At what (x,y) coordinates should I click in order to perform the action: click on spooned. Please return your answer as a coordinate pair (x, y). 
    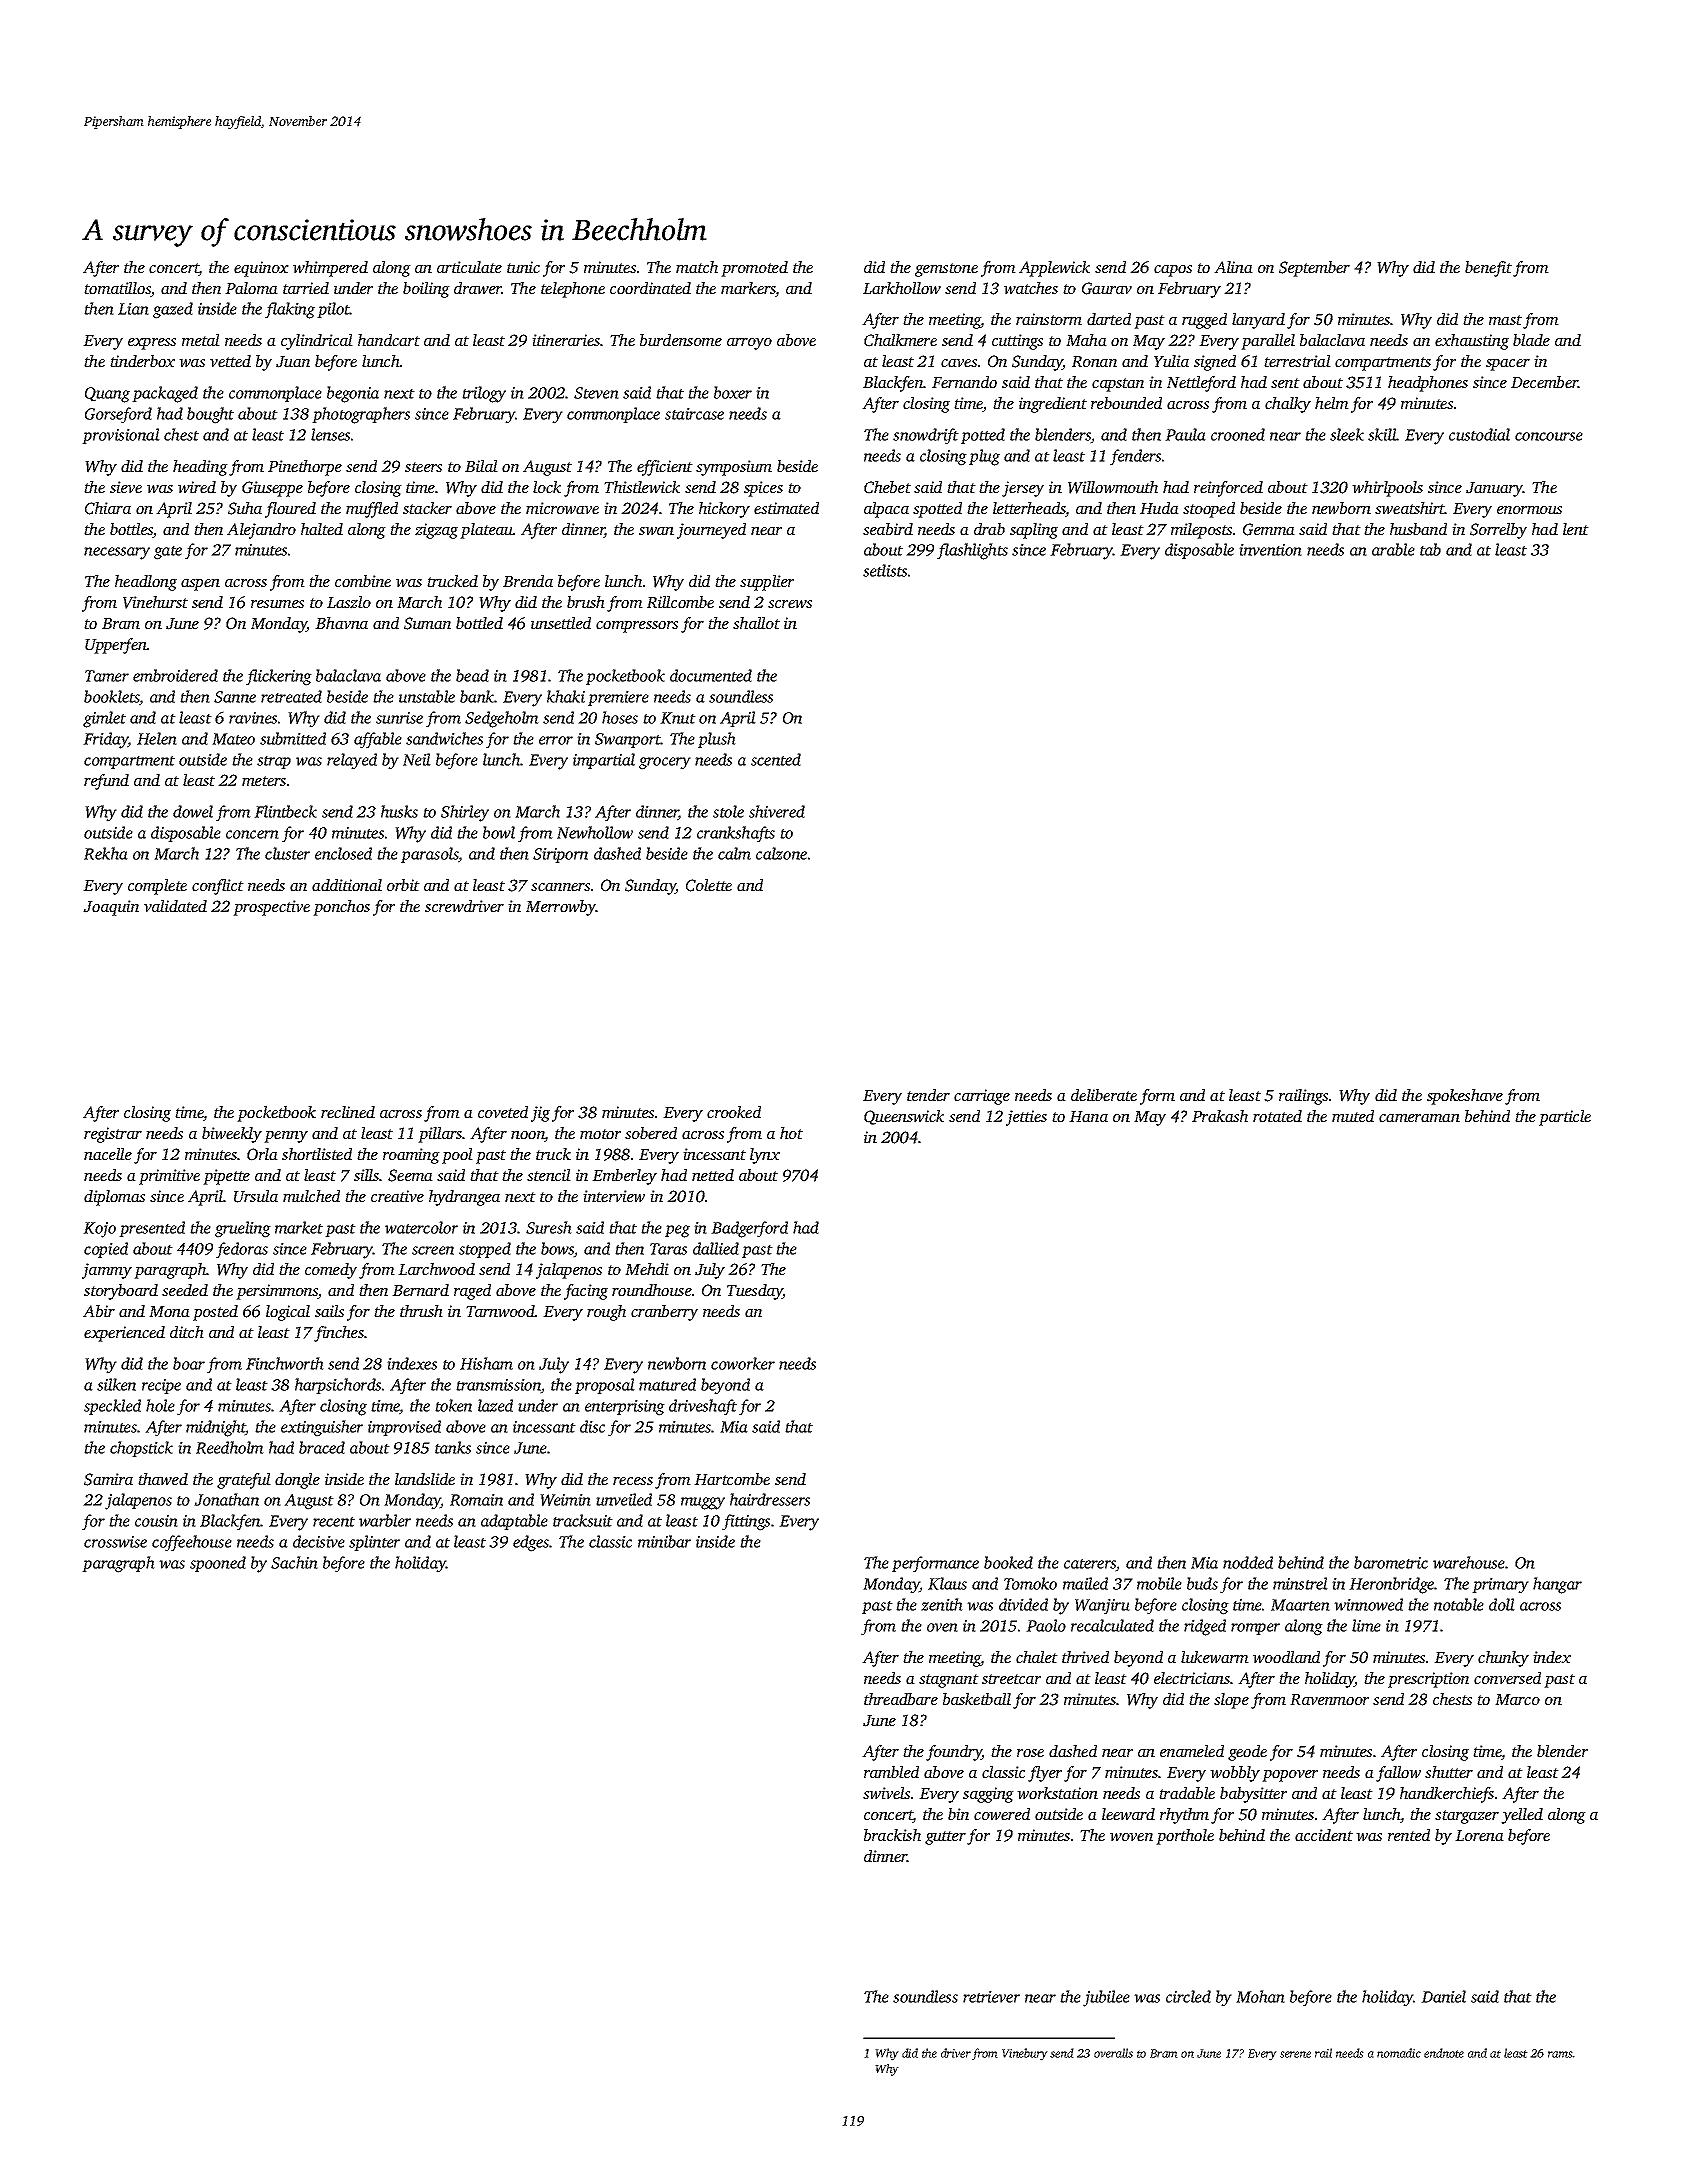
    Looking at the image, I should click on (218, 1564).
